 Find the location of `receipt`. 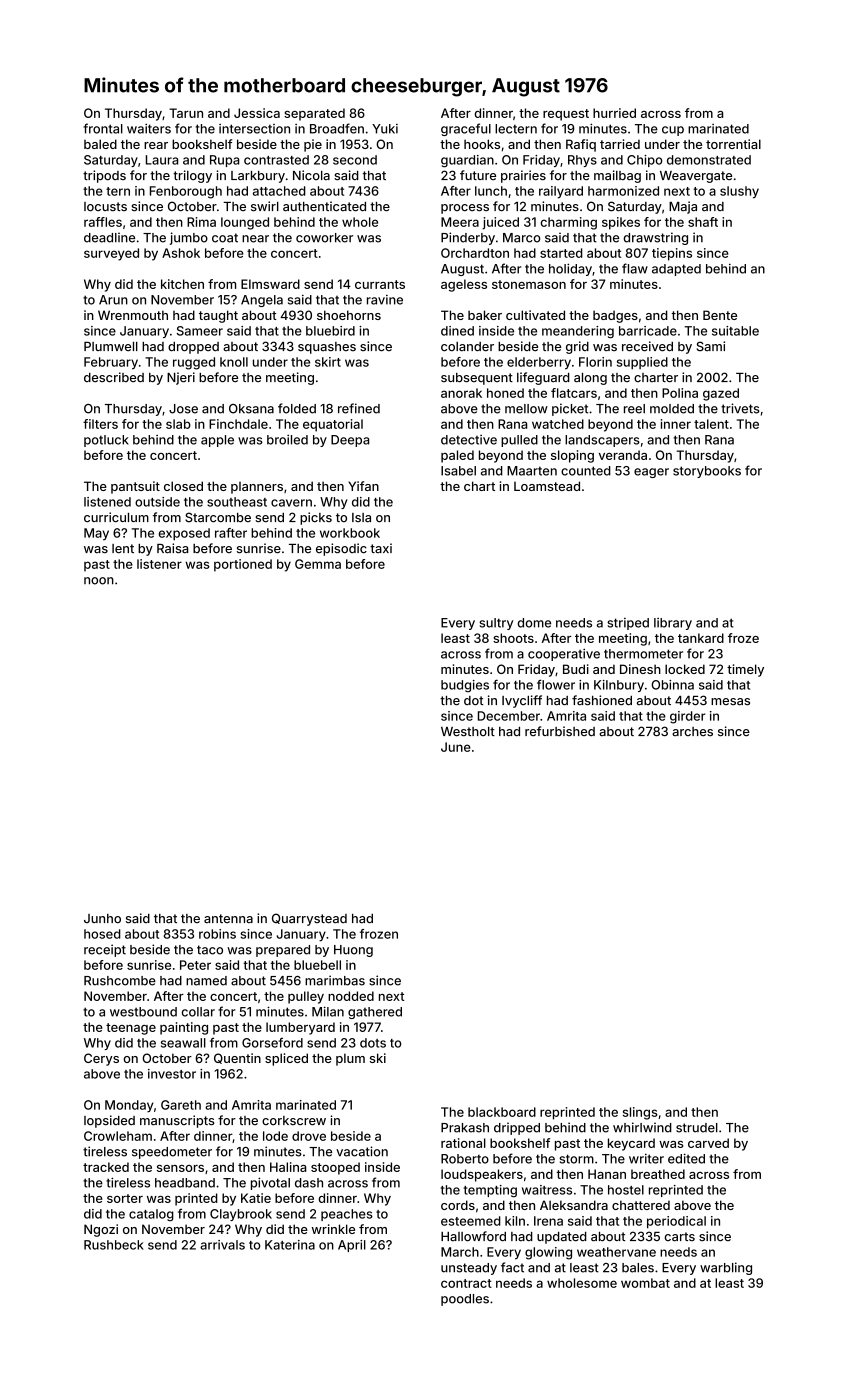

receipt is located at coordinates (105, 950).
